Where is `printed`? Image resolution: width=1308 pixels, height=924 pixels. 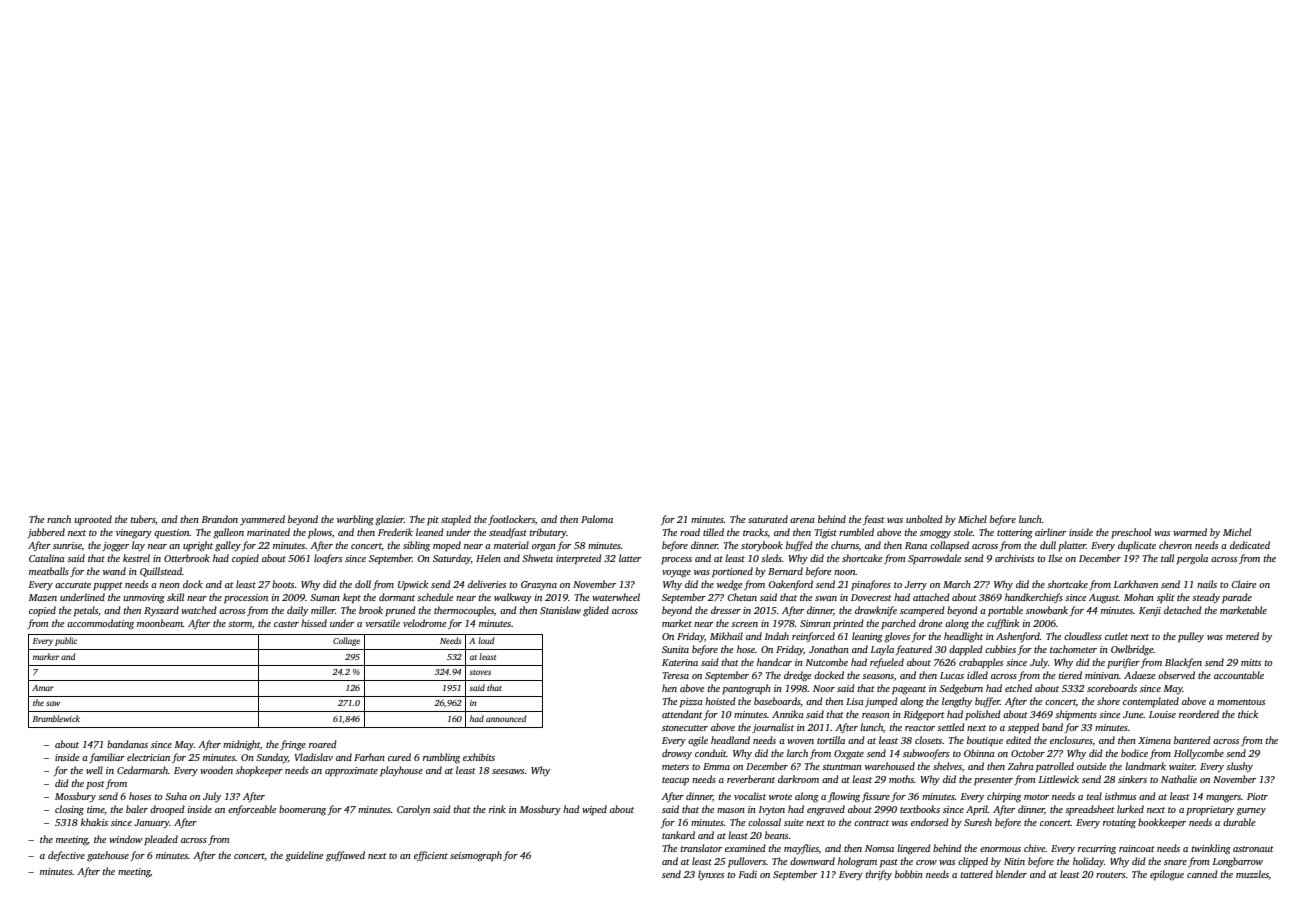
printed is located at coordinates (848, 624).
